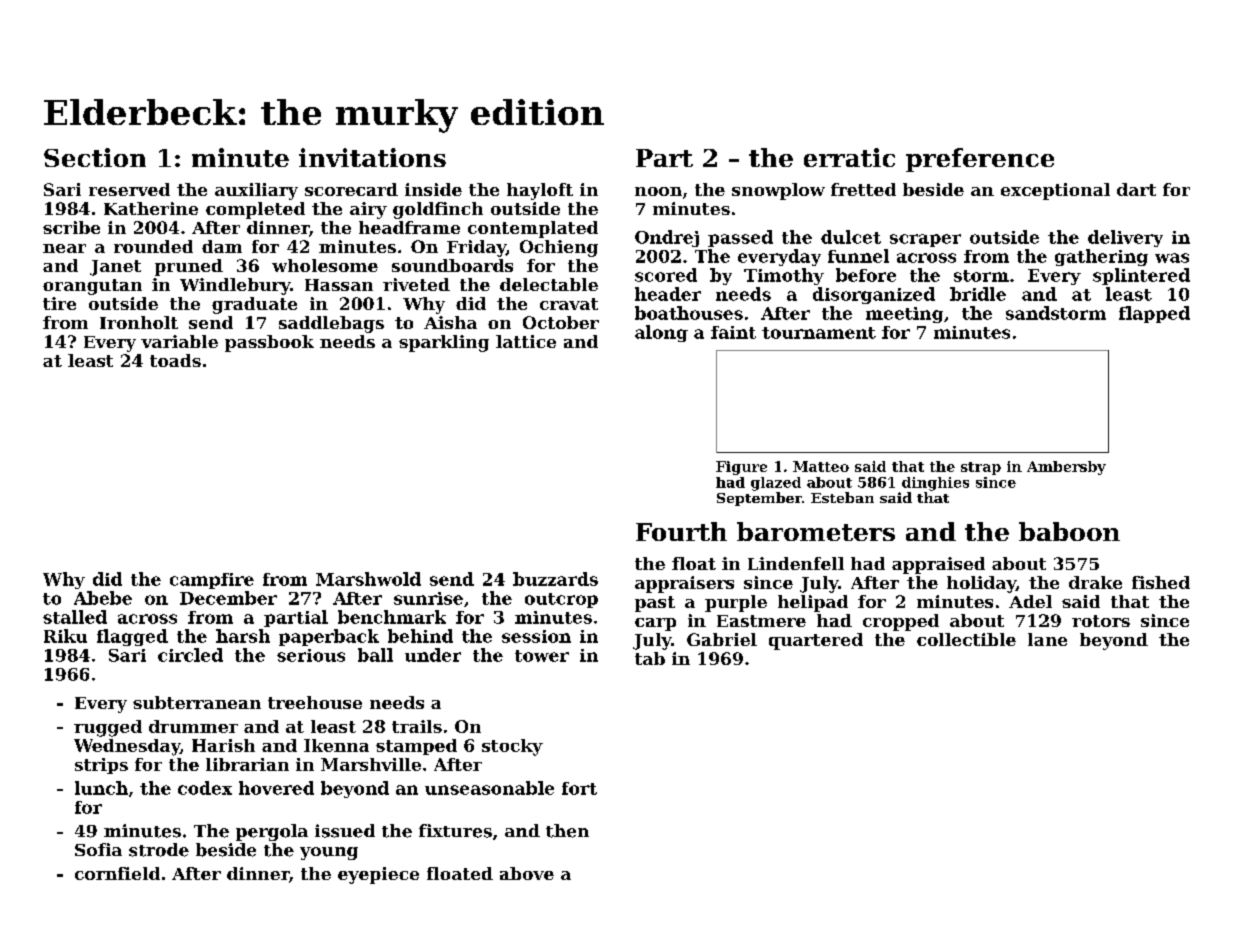 The image size is (1233, 952). I want to click on then, so click(567, 831).
